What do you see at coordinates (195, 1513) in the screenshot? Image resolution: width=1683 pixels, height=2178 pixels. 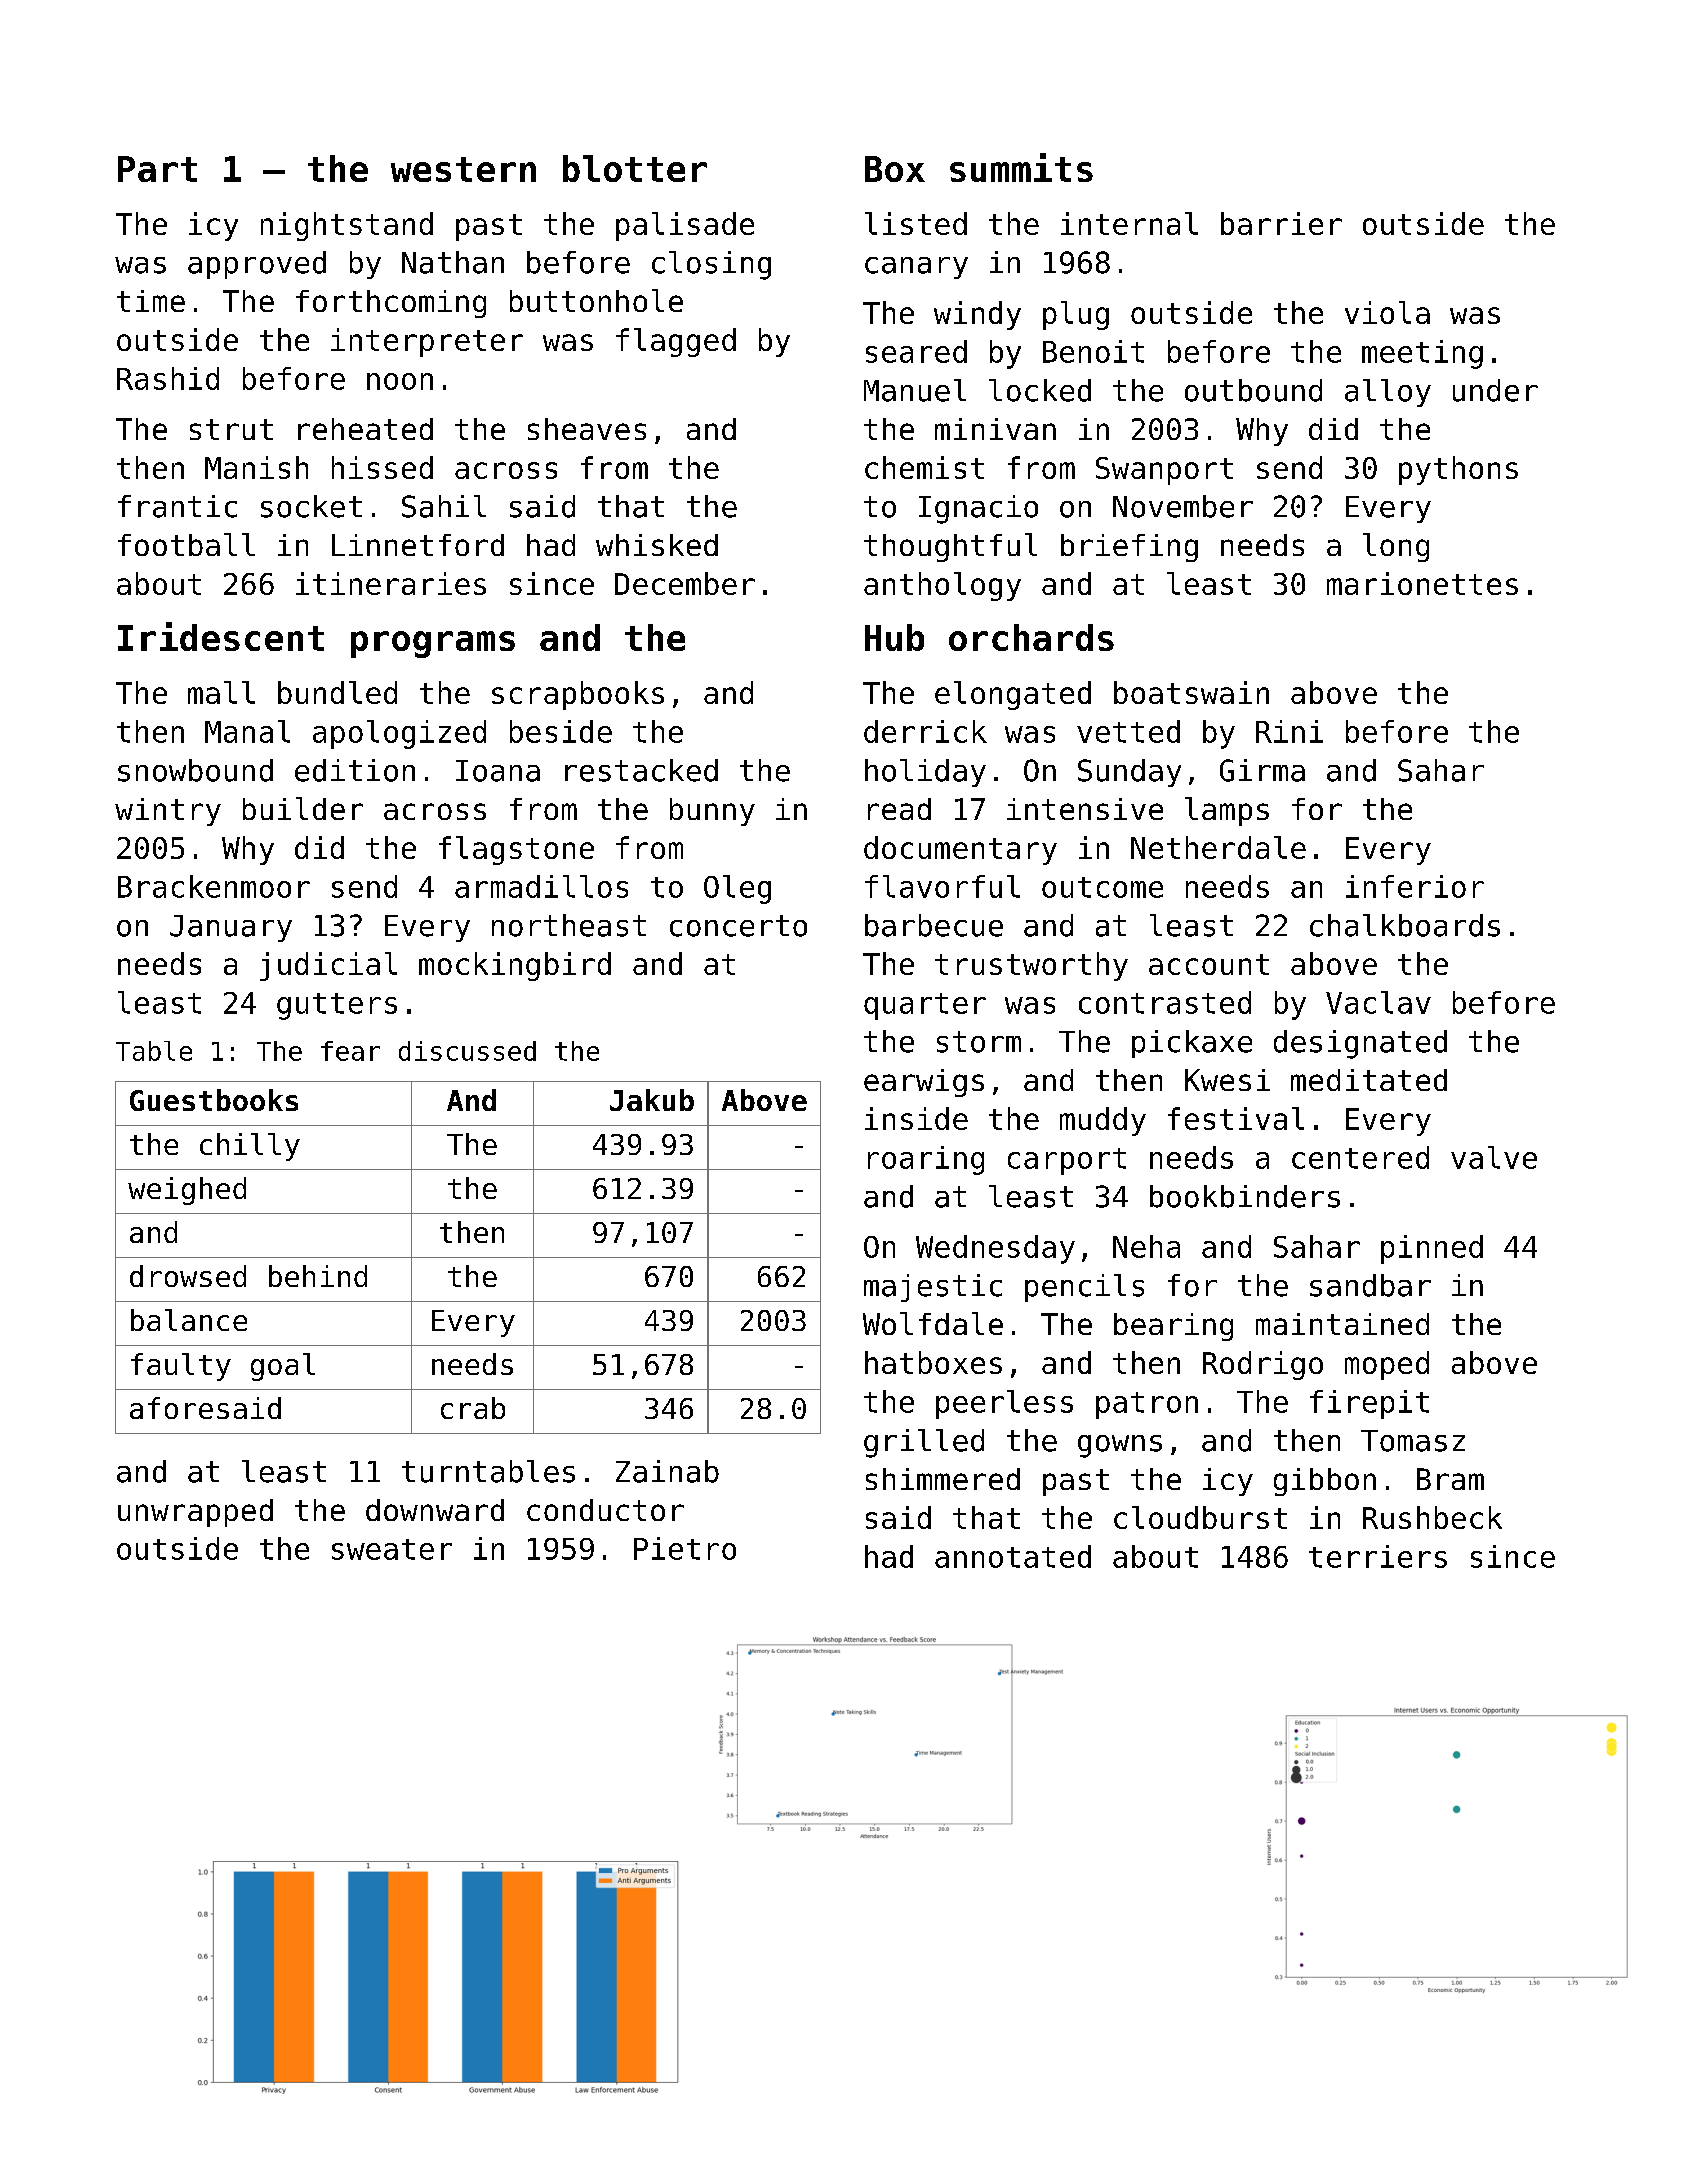 I see `unwrapped` at bounding box center [195, 1513].
